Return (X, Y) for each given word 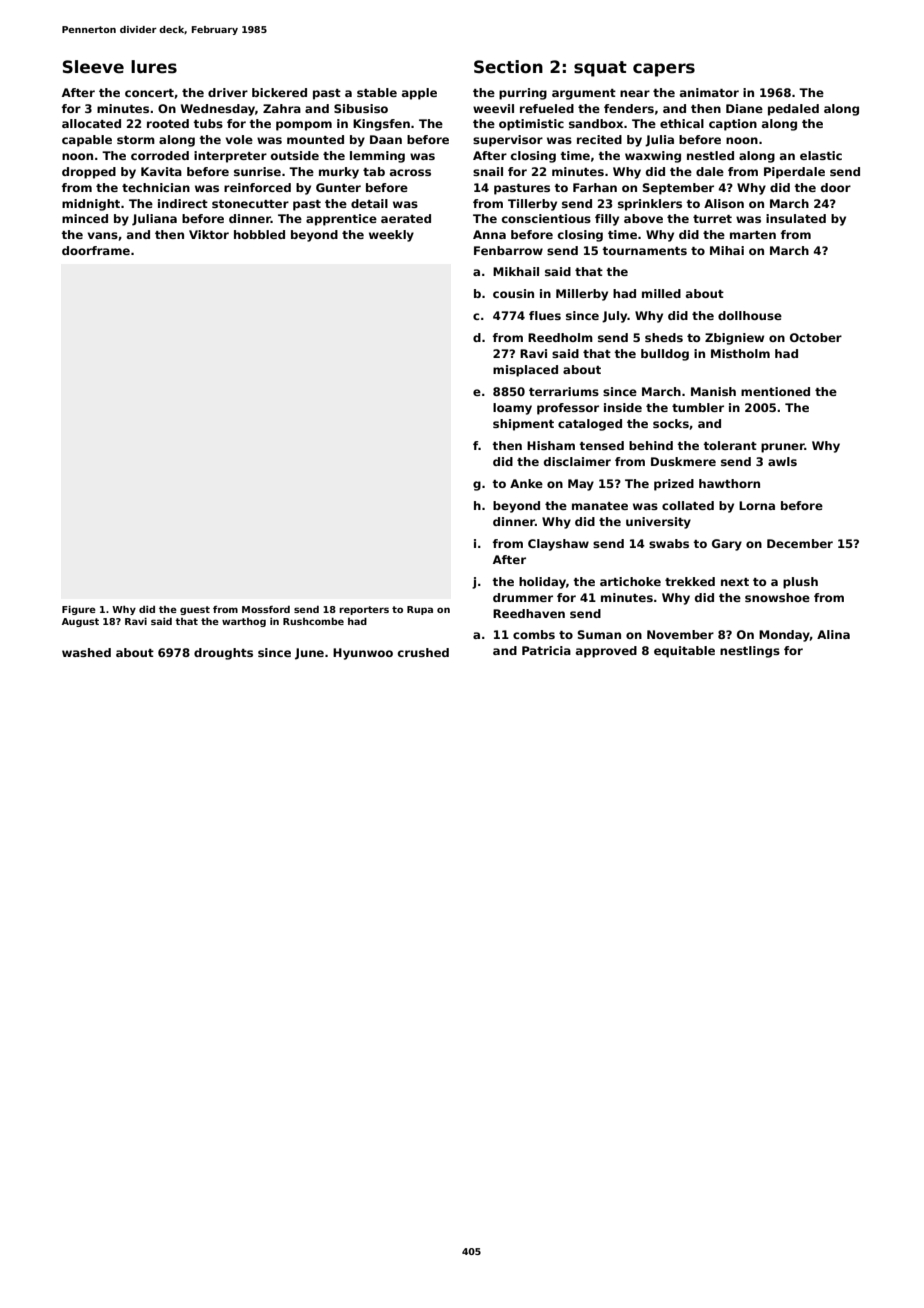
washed (86, 652)
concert (149, 93)
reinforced (257, 187)
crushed (423, 652)
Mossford (266, 609)
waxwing (653, 157)
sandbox (596, 123)
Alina (833, 634)
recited (599, 139)
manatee (600, 506)
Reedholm (560, 337)
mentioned (775, 391)
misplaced (525, 371)
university (658, 523)
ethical (682, 123)
